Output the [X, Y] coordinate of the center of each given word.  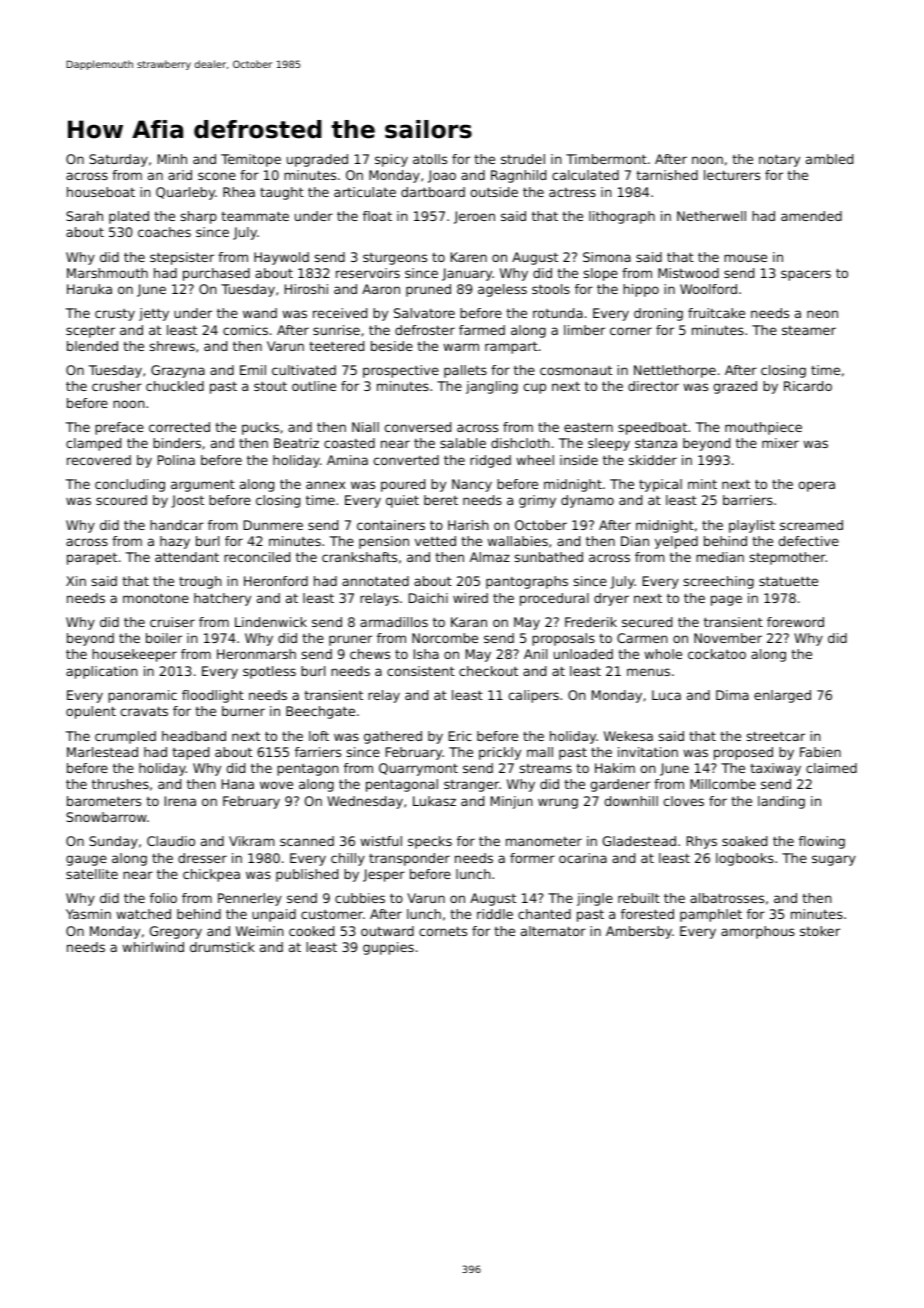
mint [702, 484]
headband [194, 736]
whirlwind [153, 947]
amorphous [758, 932]
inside [579, 460]
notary [779, 161]
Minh [172, 159]
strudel [523, 159]
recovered [99, 460]
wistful [381, 841]
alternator [553, 931]
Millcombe [723, 784]
